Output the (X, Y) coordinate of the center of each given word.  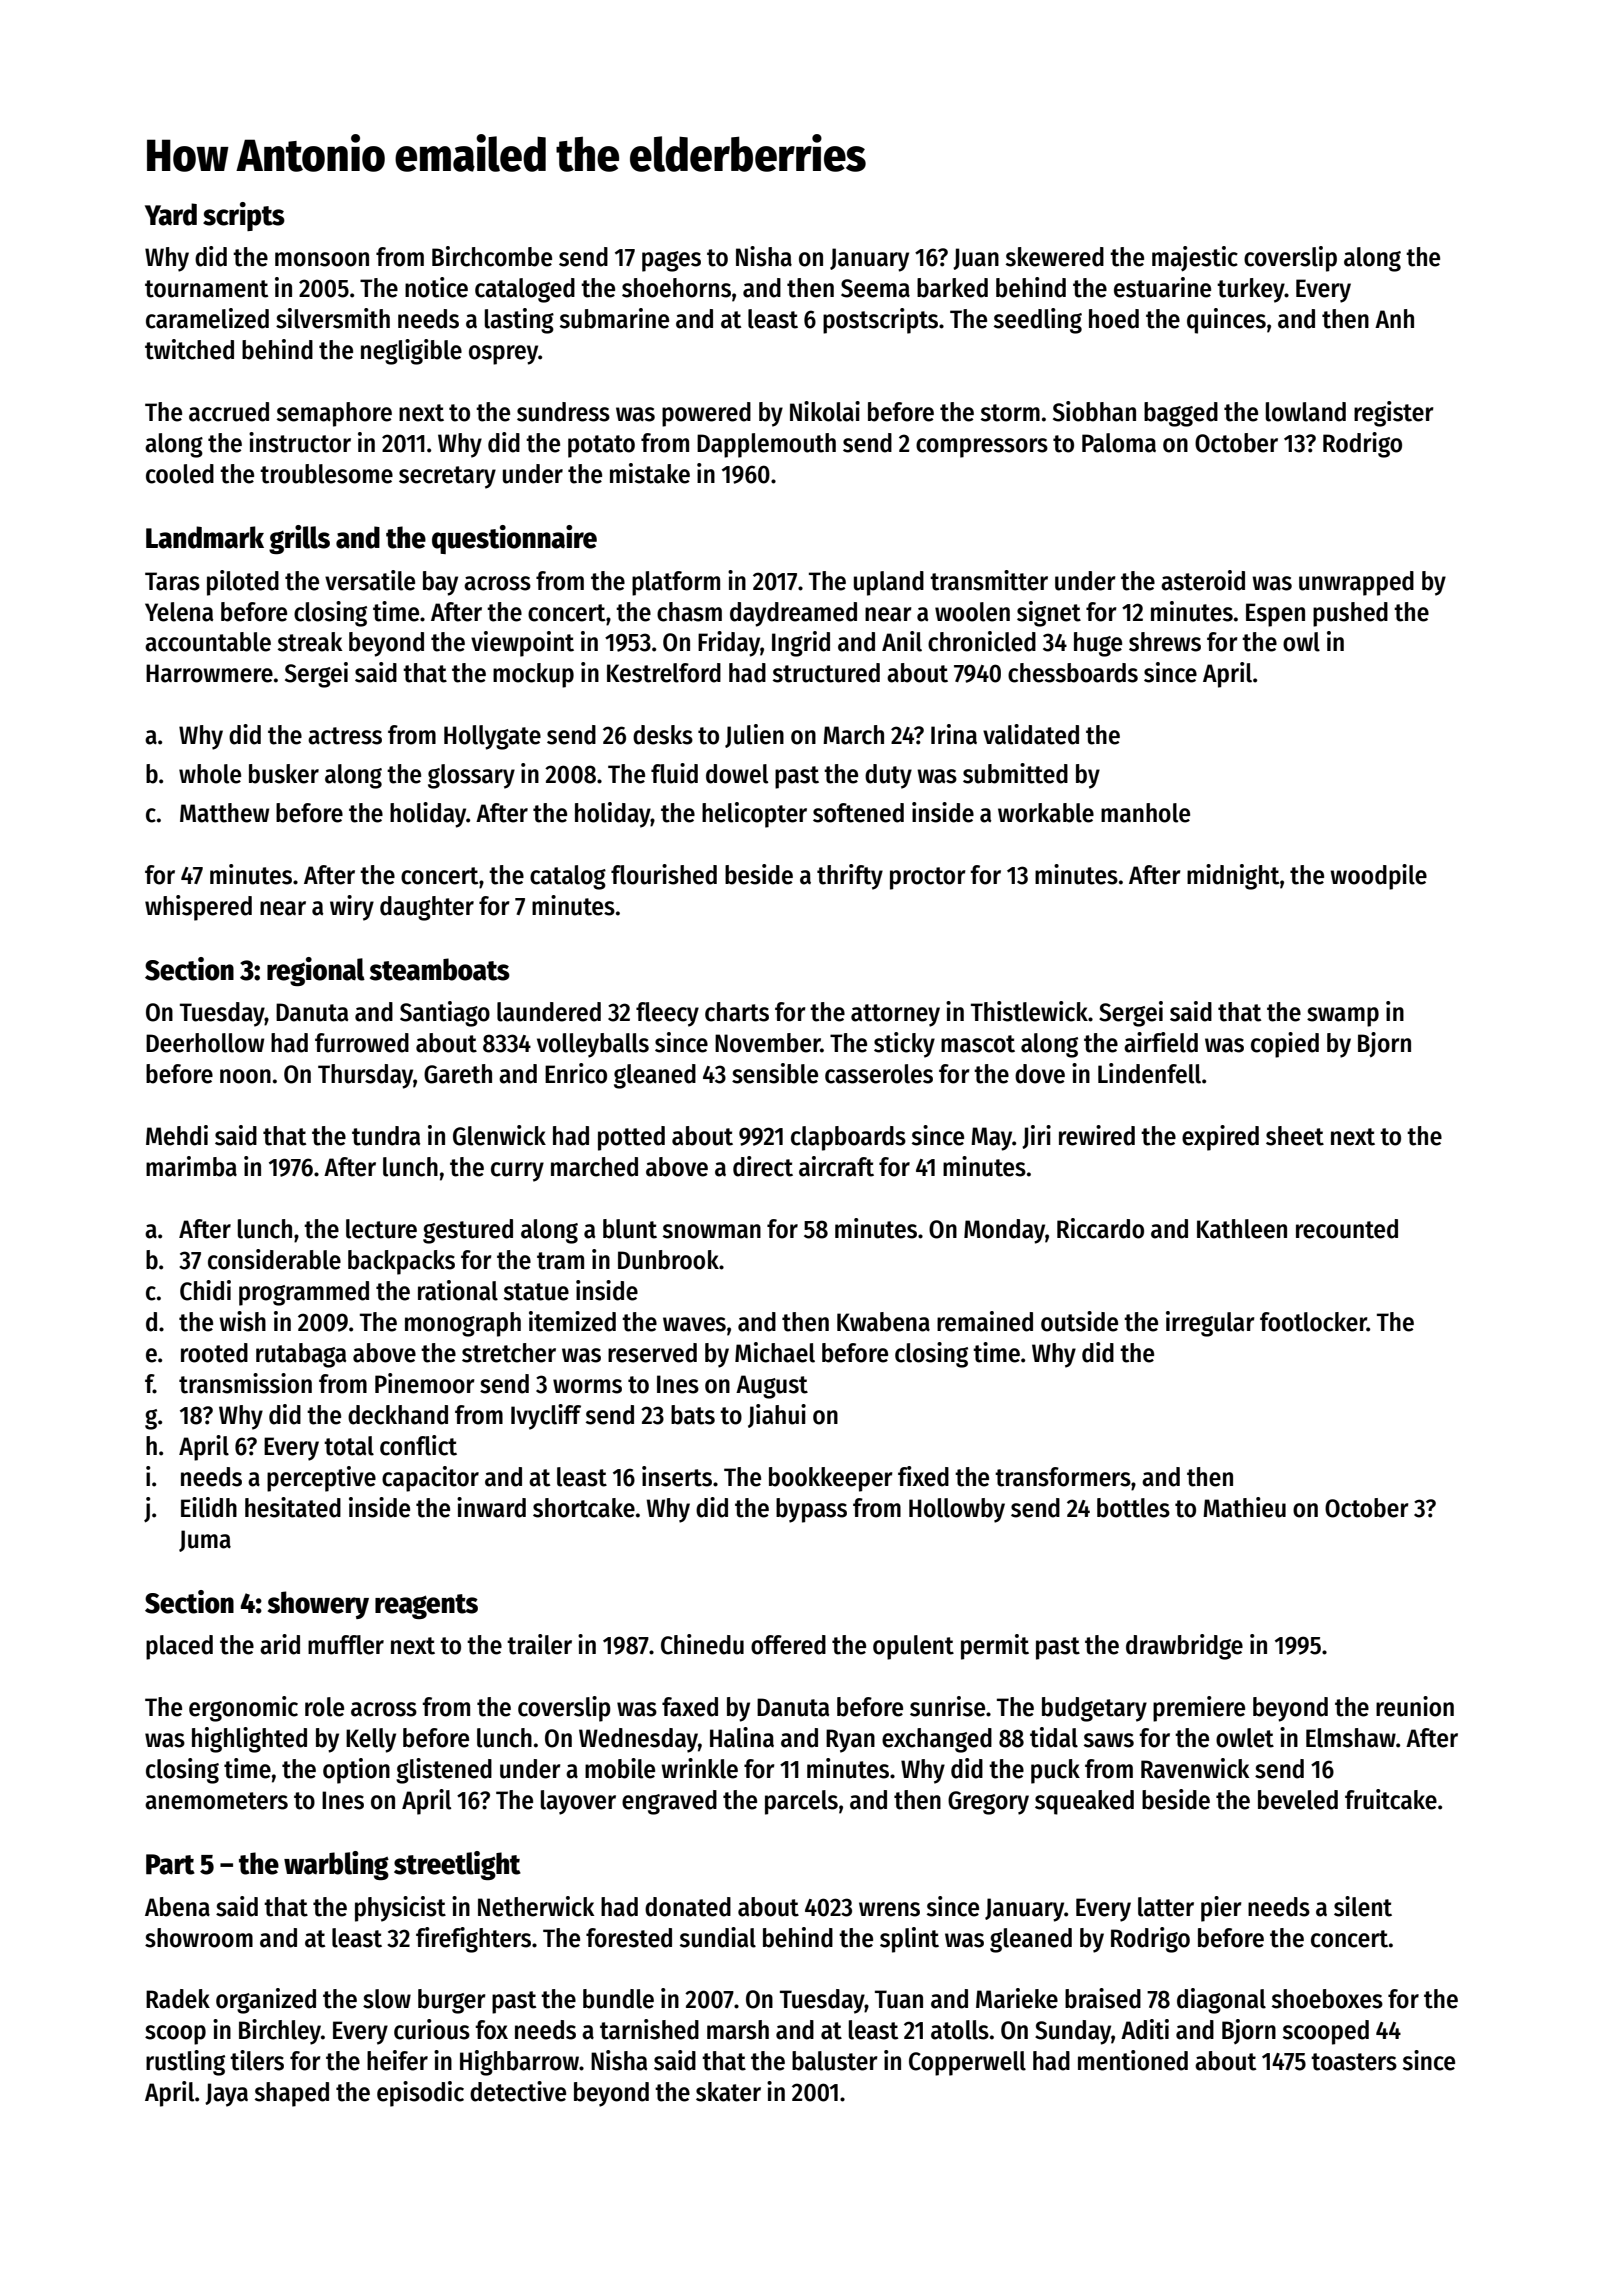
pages (671, 261)
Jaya (226, 2095)
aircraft (836, 1166)
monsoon (322, 259)
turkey (1251, 290)
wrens (889, 1909)
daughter (427, 908)
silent (1363, 1906)
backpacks (401, 1262)
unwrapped (1356, 583)
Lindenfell (1149, 1073)
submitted (1015, 773)
